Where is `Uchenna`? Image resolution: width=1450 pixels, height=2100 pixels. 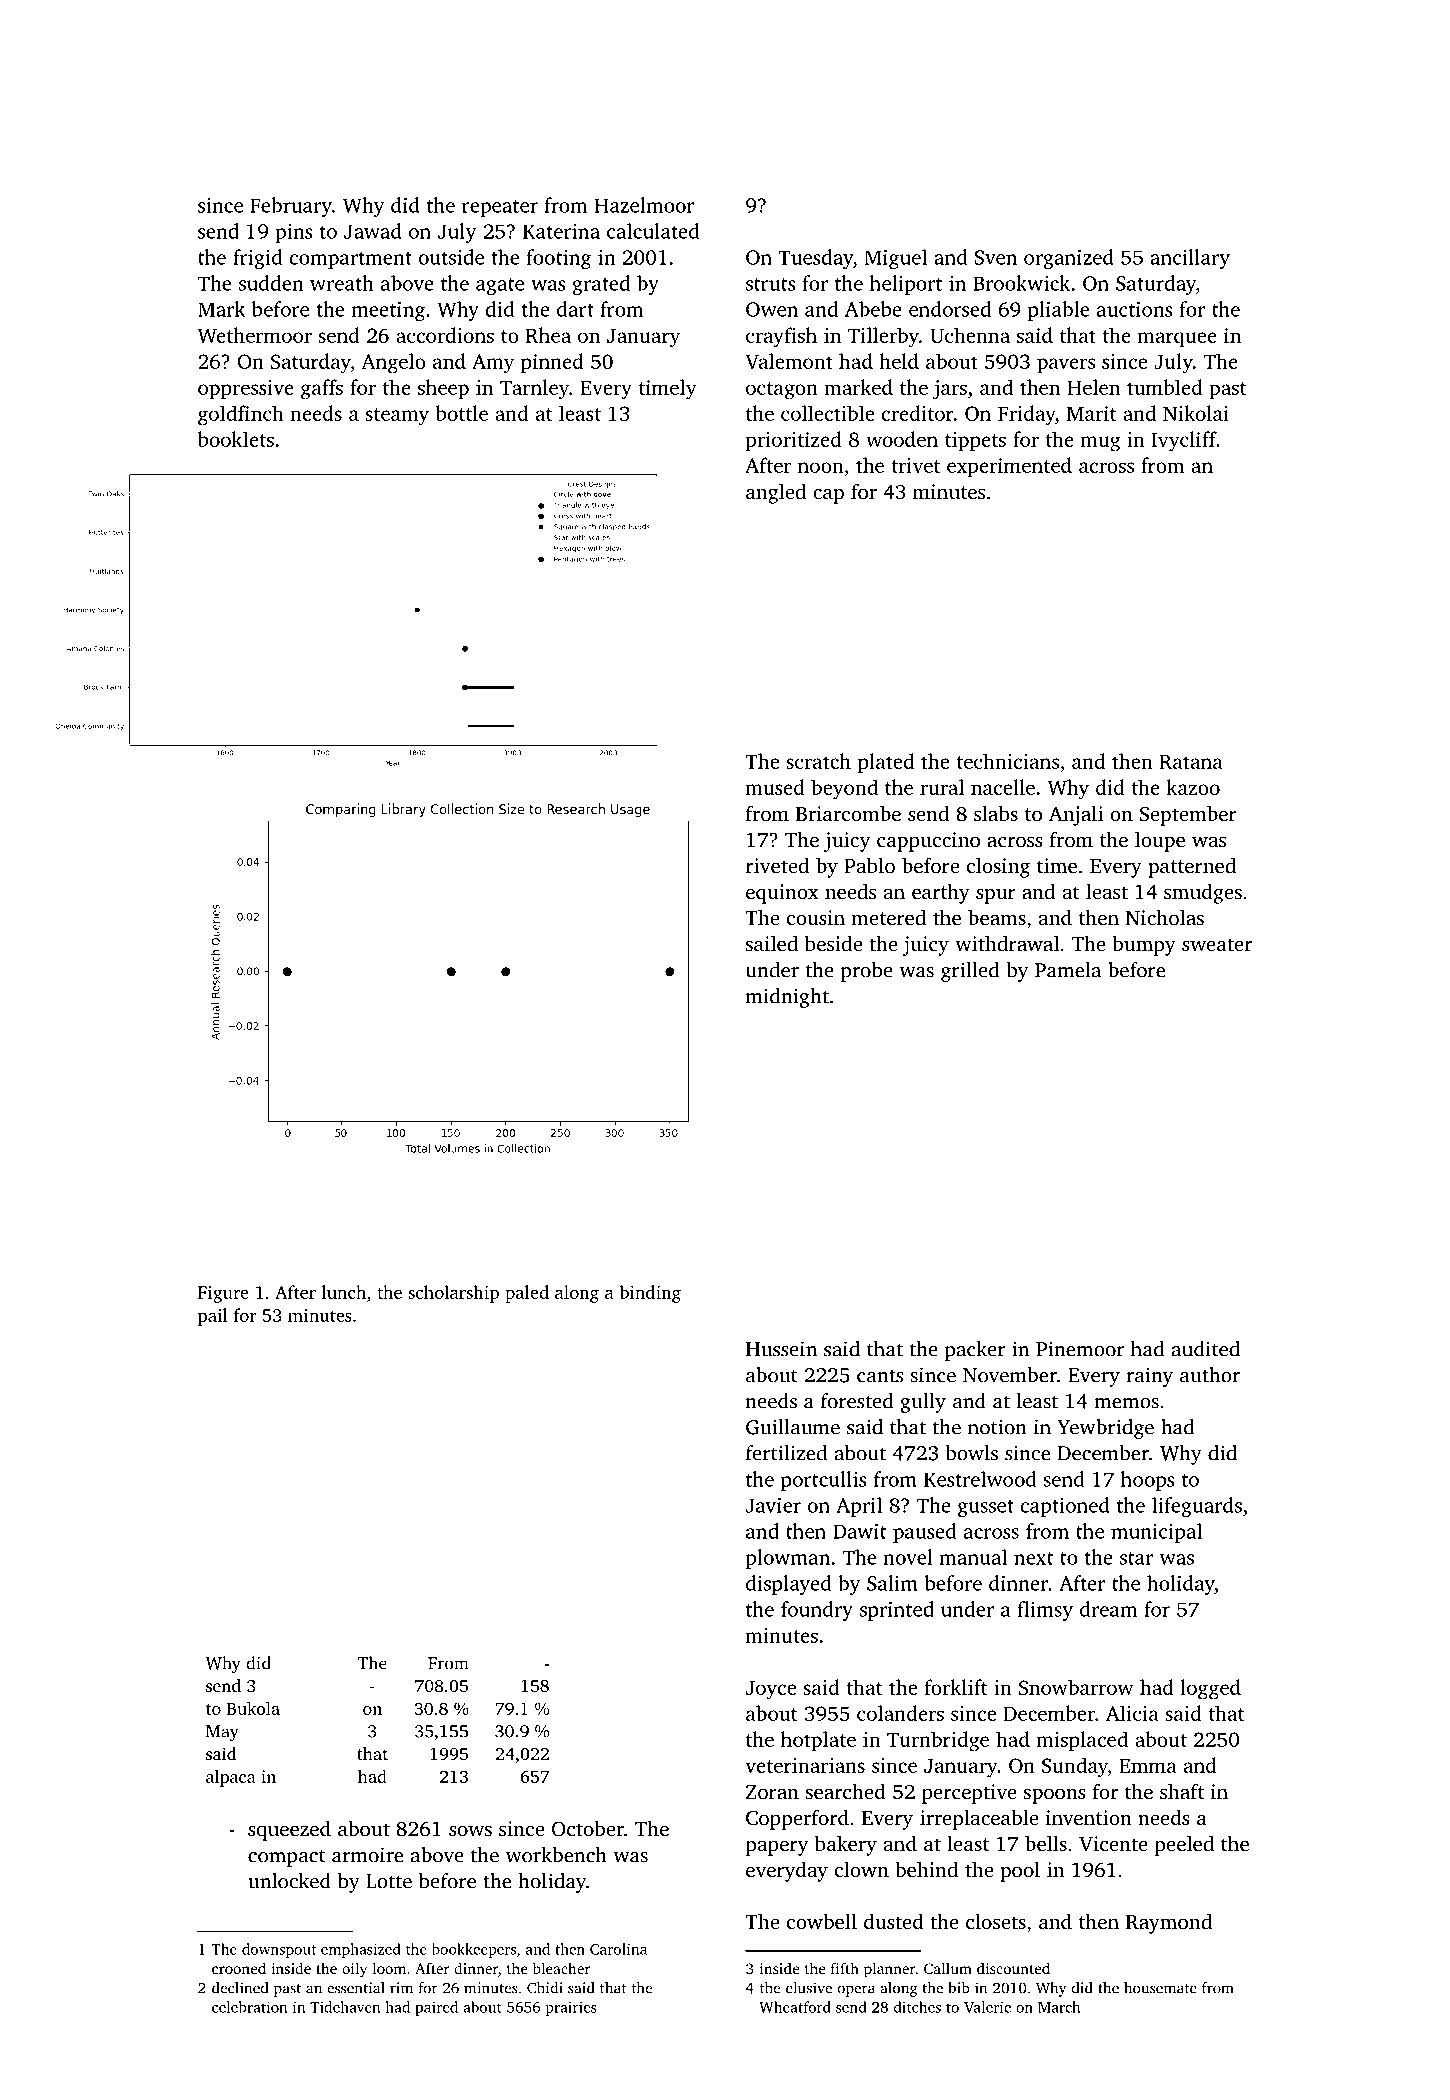
Uchenna is located at coordinates (970, 335).
